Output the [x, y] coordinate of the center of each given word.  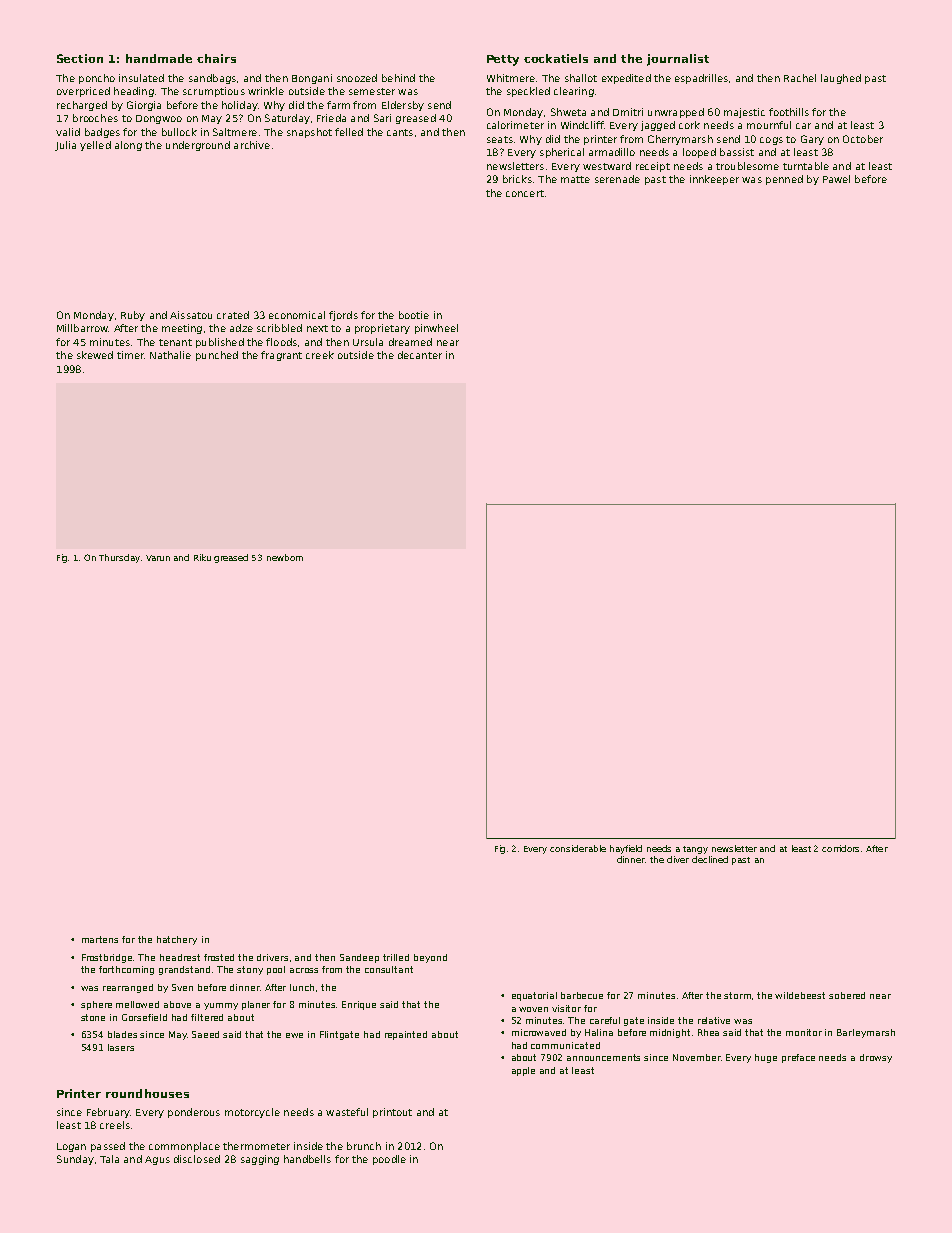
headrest [180, 957]
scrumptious [214, 92]
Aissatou [191, 315]
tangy [695, 850]
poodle [389, 1160]
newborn [285, 557]
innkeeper [714, 180]
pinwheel [436, 329]
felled [349, 132]
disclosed [197, 1159]
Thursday [119, 558]
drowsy [876, 1058]
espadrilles [701, 79]
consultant [389, 969]
